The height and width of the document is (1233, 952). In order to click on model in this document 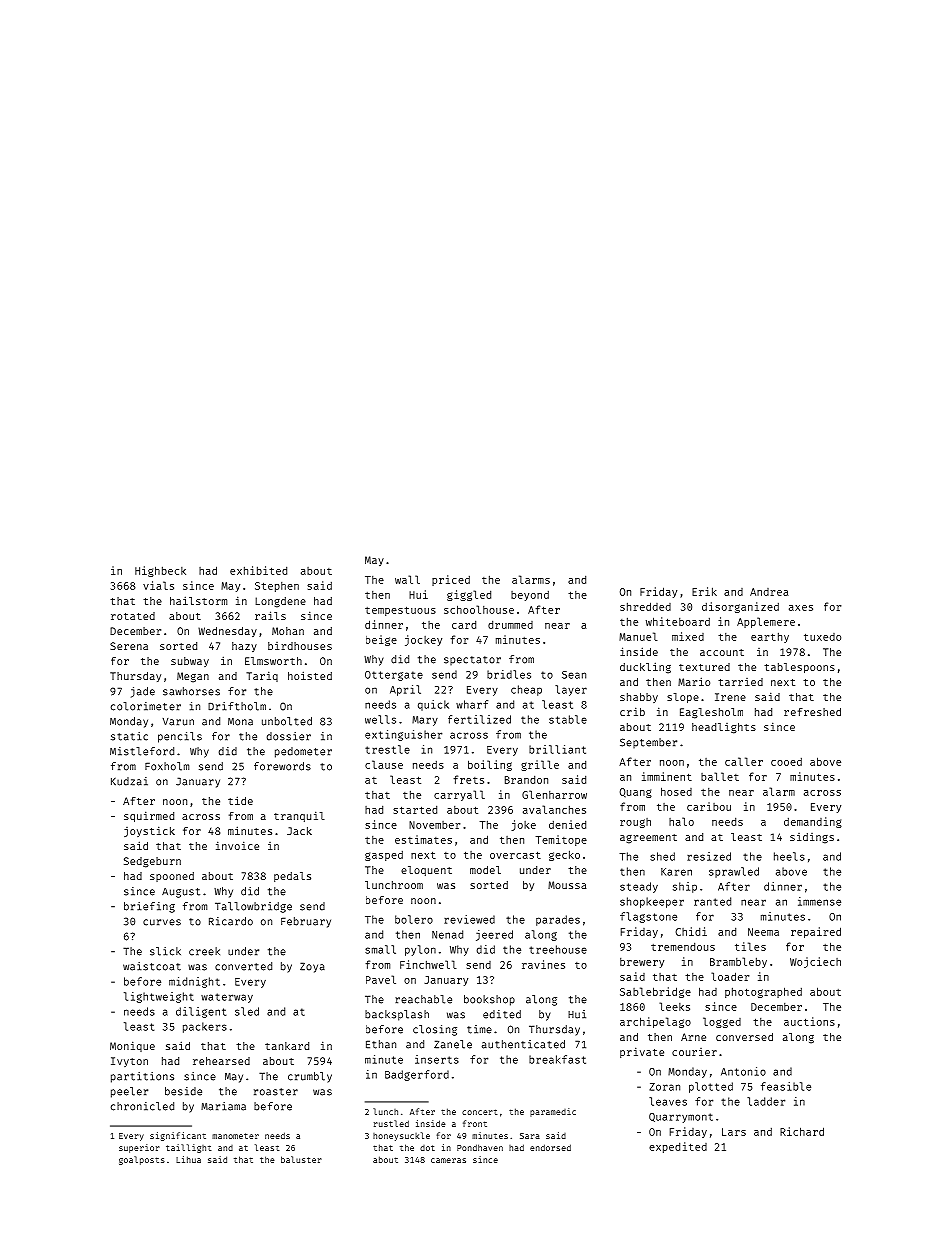, I will do `click(485, 870)`.
